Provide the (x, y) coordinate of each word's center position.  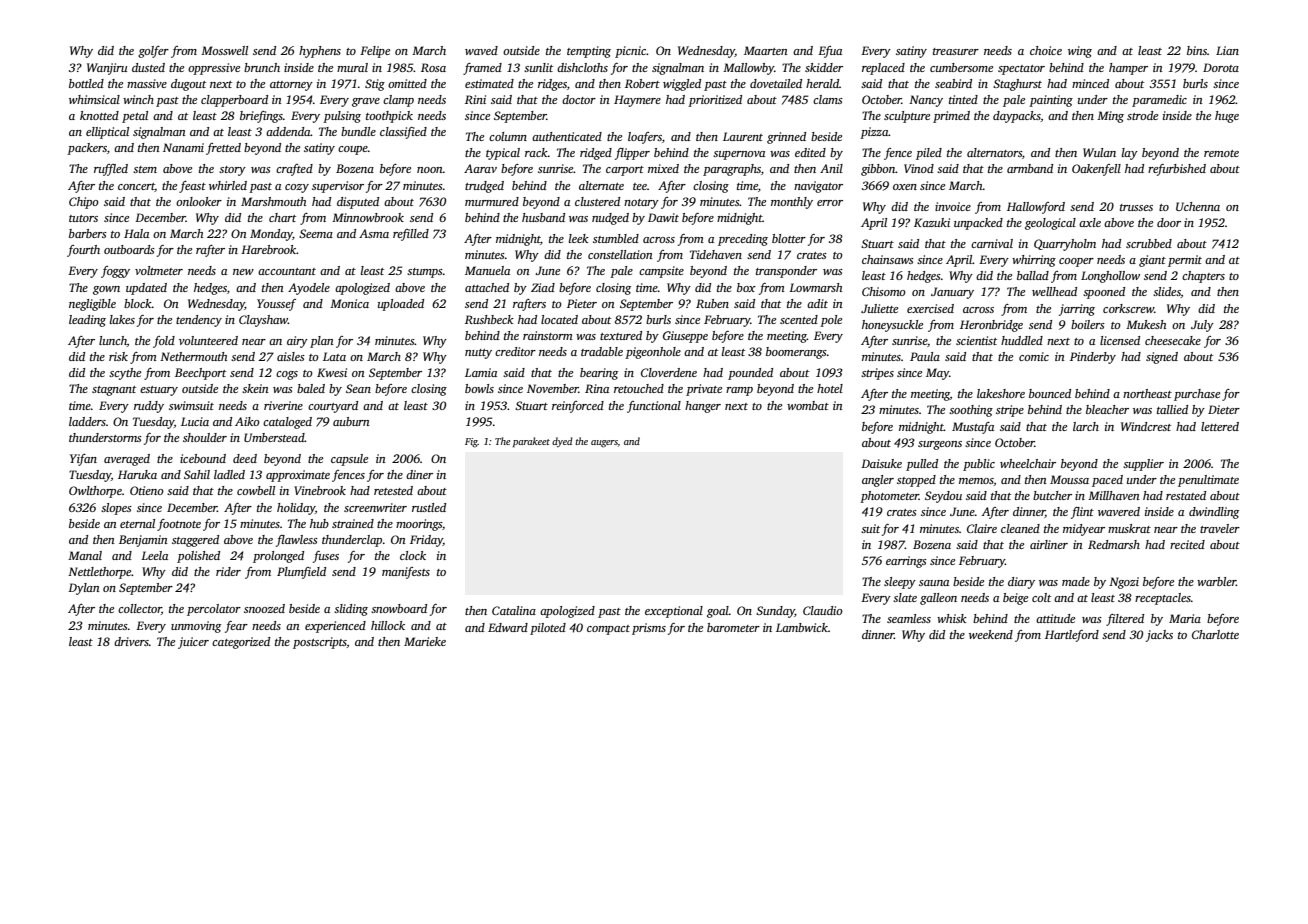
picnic (630, 52)
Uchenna (1198, 206)
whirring (1034, 261)
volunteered (208, 340)
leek (579, 238)
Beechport (200, 374)
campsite (661, 272)
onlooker (199, 201)
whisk (952, 618)
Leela (154, 555)
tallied (1172, 409)
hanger (703, 407)
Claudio (823, 610)
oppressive (214, 69)
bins (1197, 50)
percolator (214, 610)
